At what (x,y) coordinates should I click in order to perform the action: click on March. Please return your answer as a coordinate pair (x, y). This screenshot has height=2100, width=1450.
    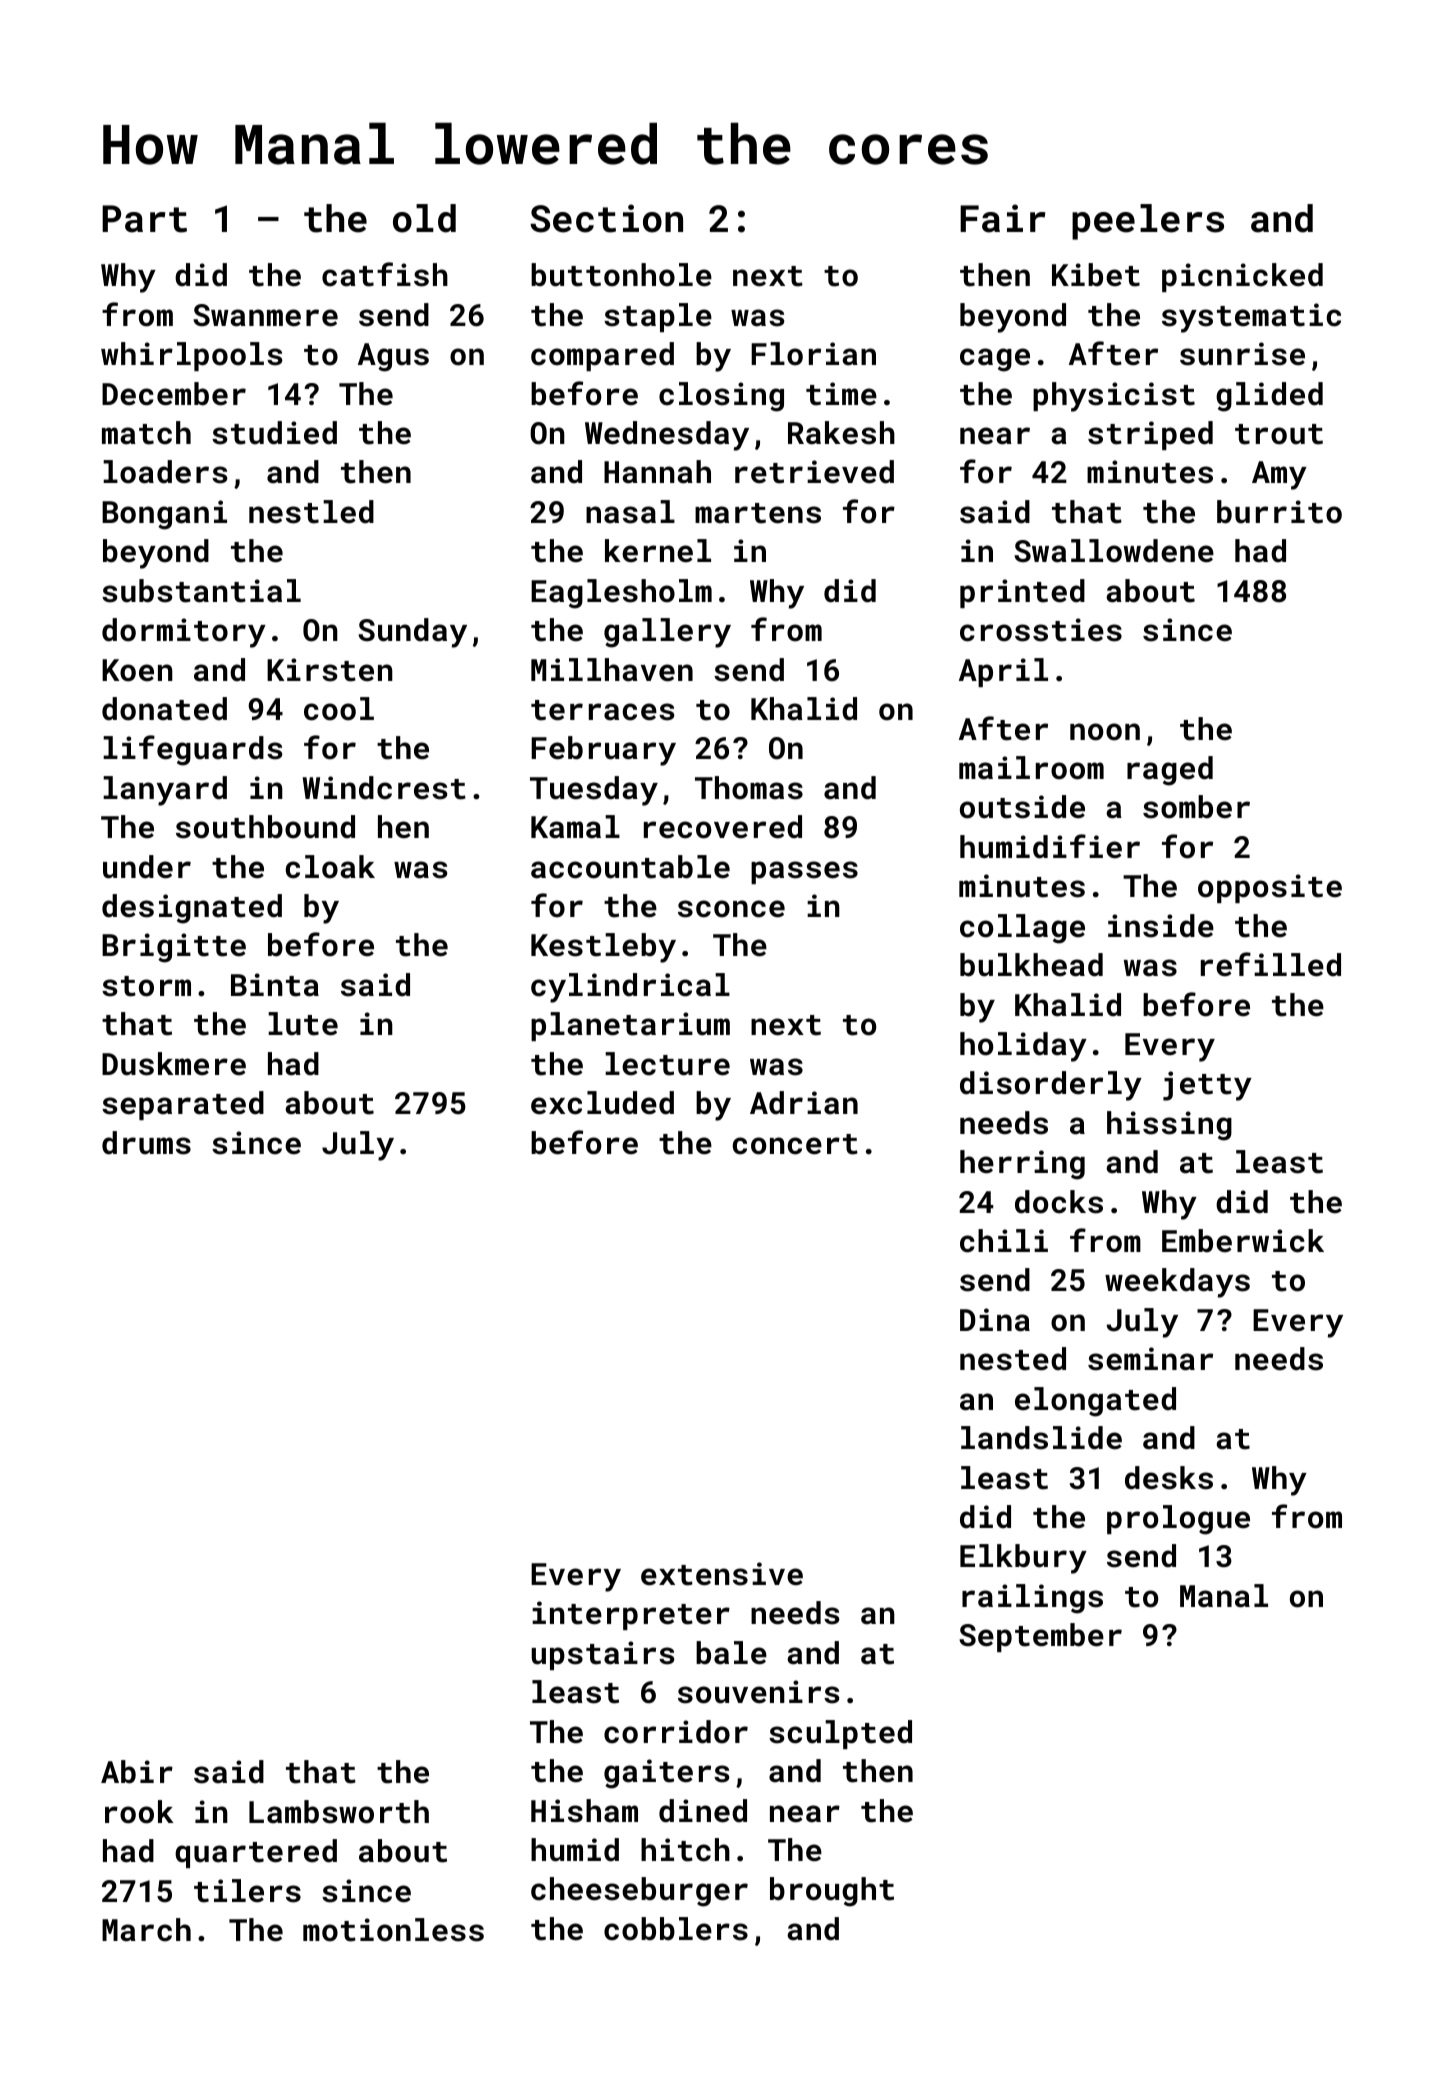
    Looking at the image, I should click on (146, 1930).
